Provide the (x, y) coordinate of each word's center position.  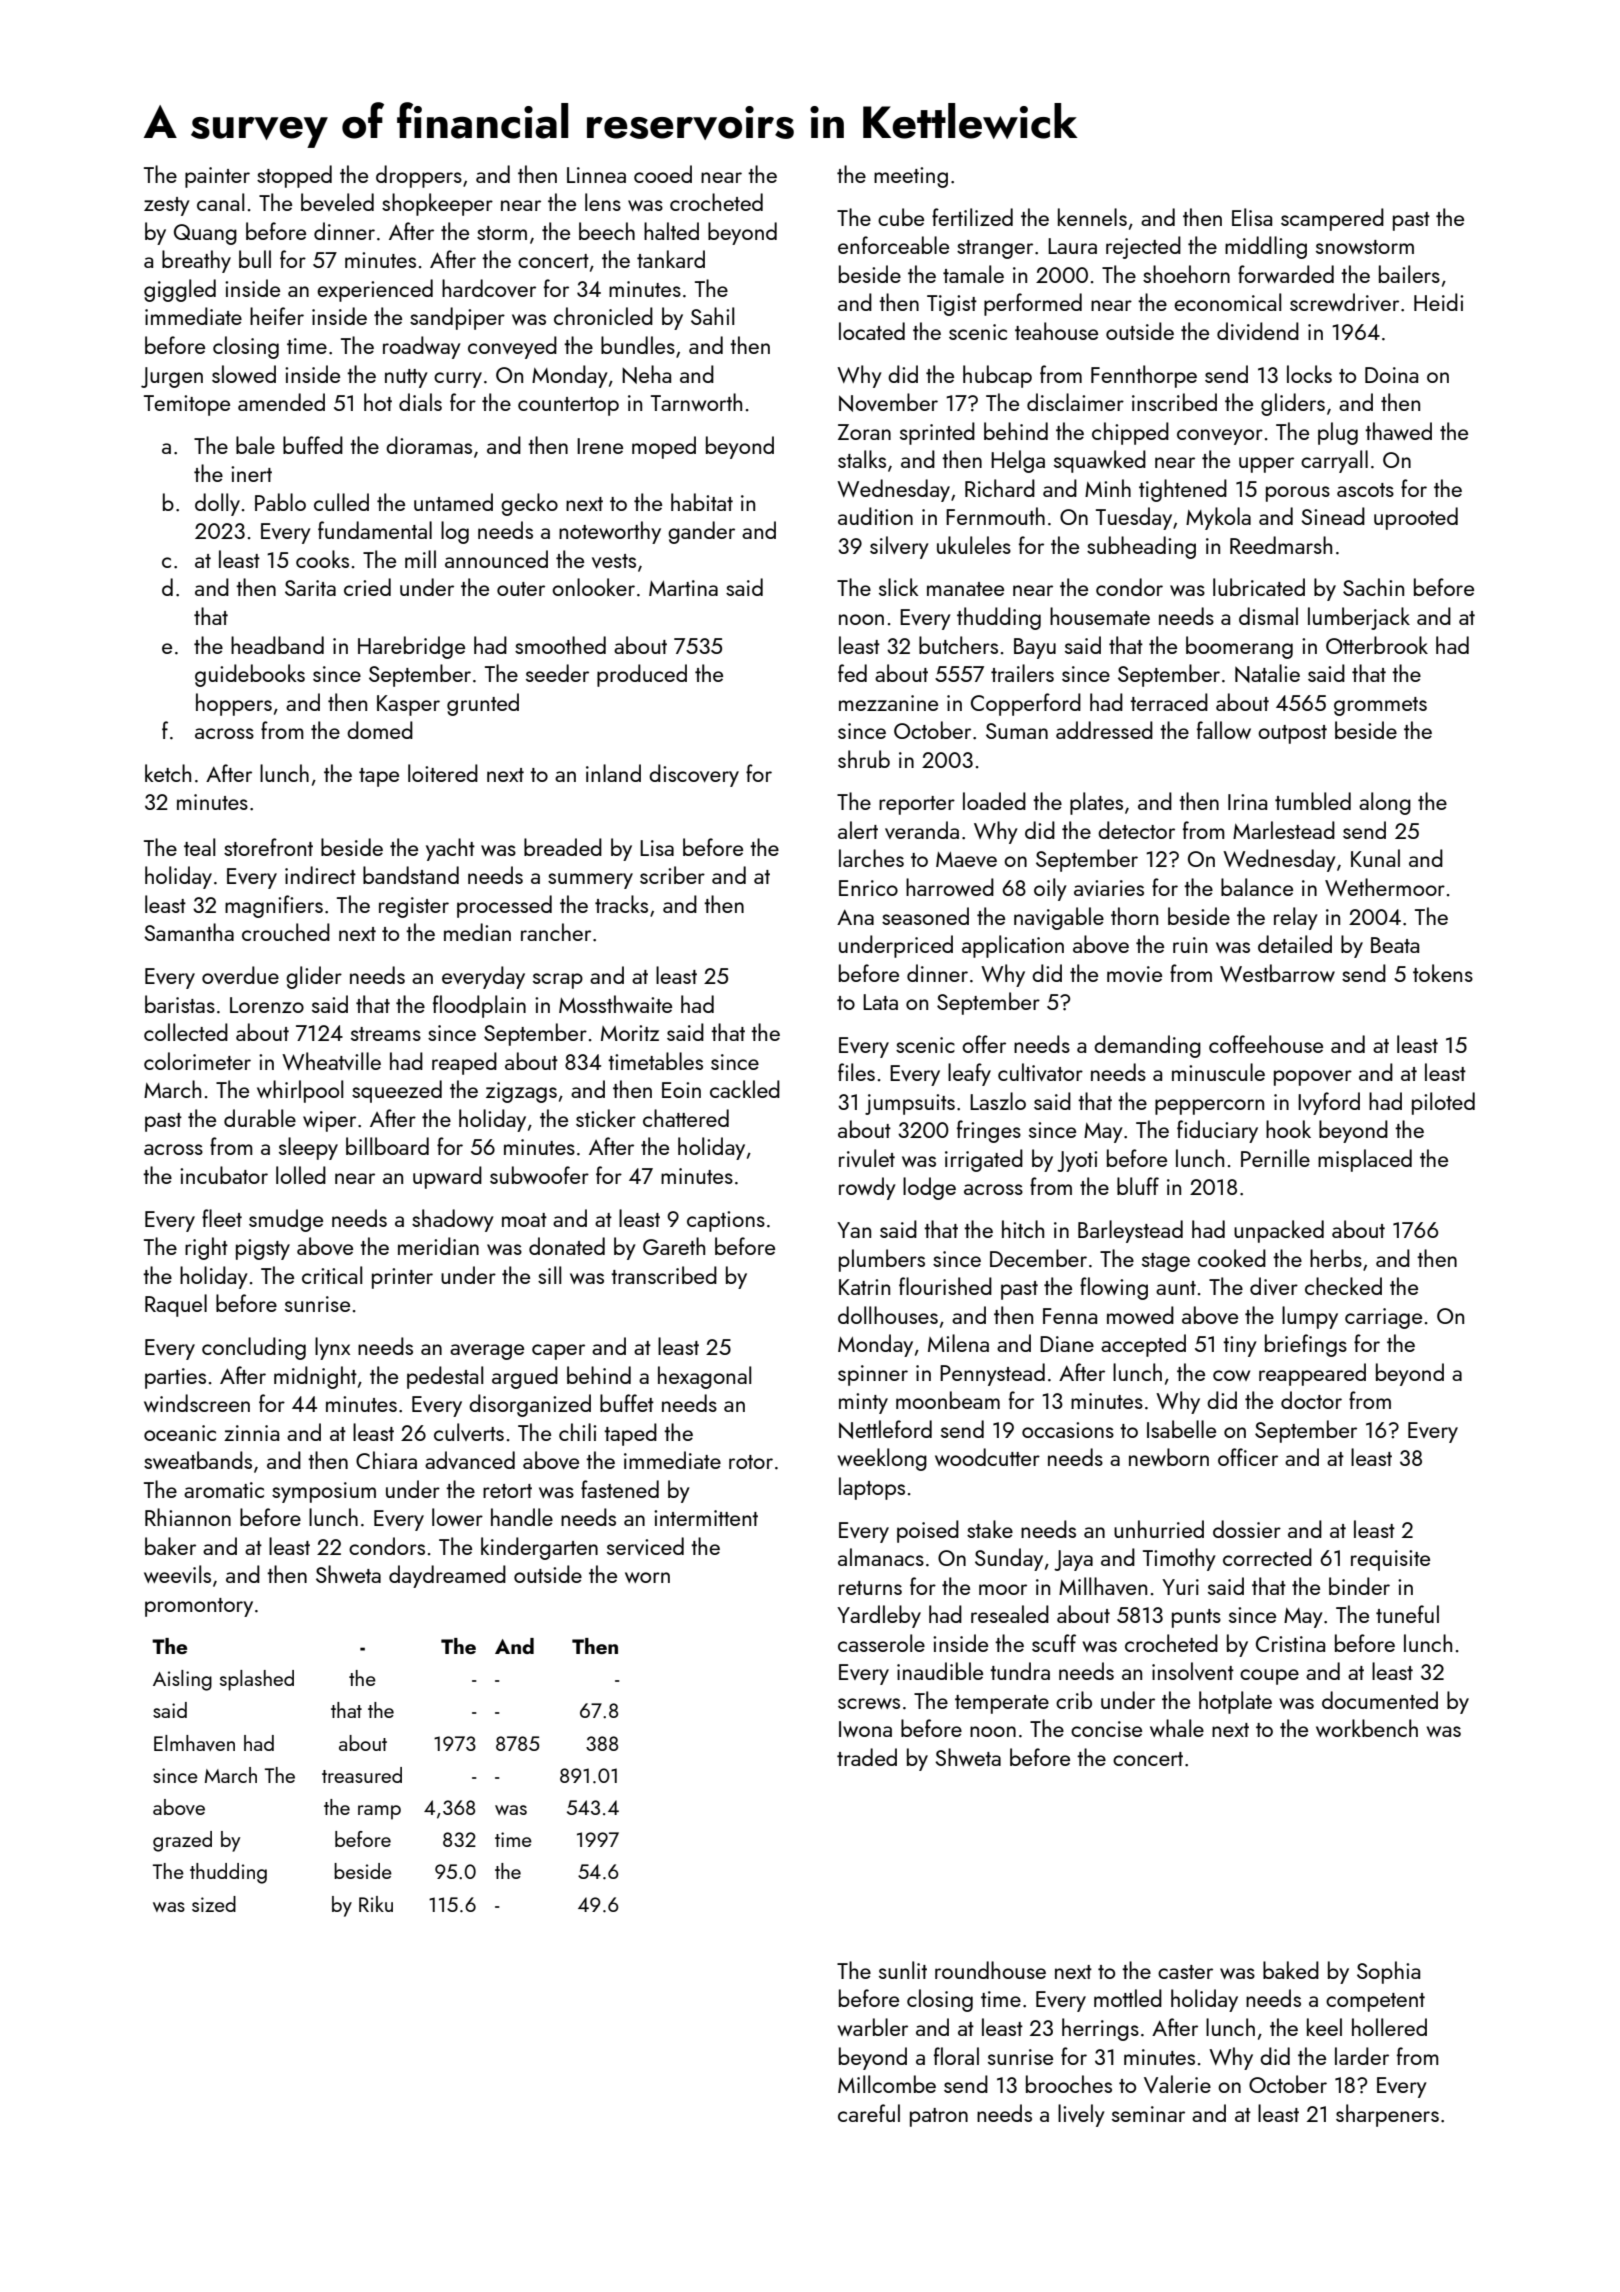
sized (214, 1904)
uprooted (1416, 518)
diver (1274, 1286)
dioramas (429, 445)
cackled (745, 1089)
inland (613, 773)
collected (186, 1032)
